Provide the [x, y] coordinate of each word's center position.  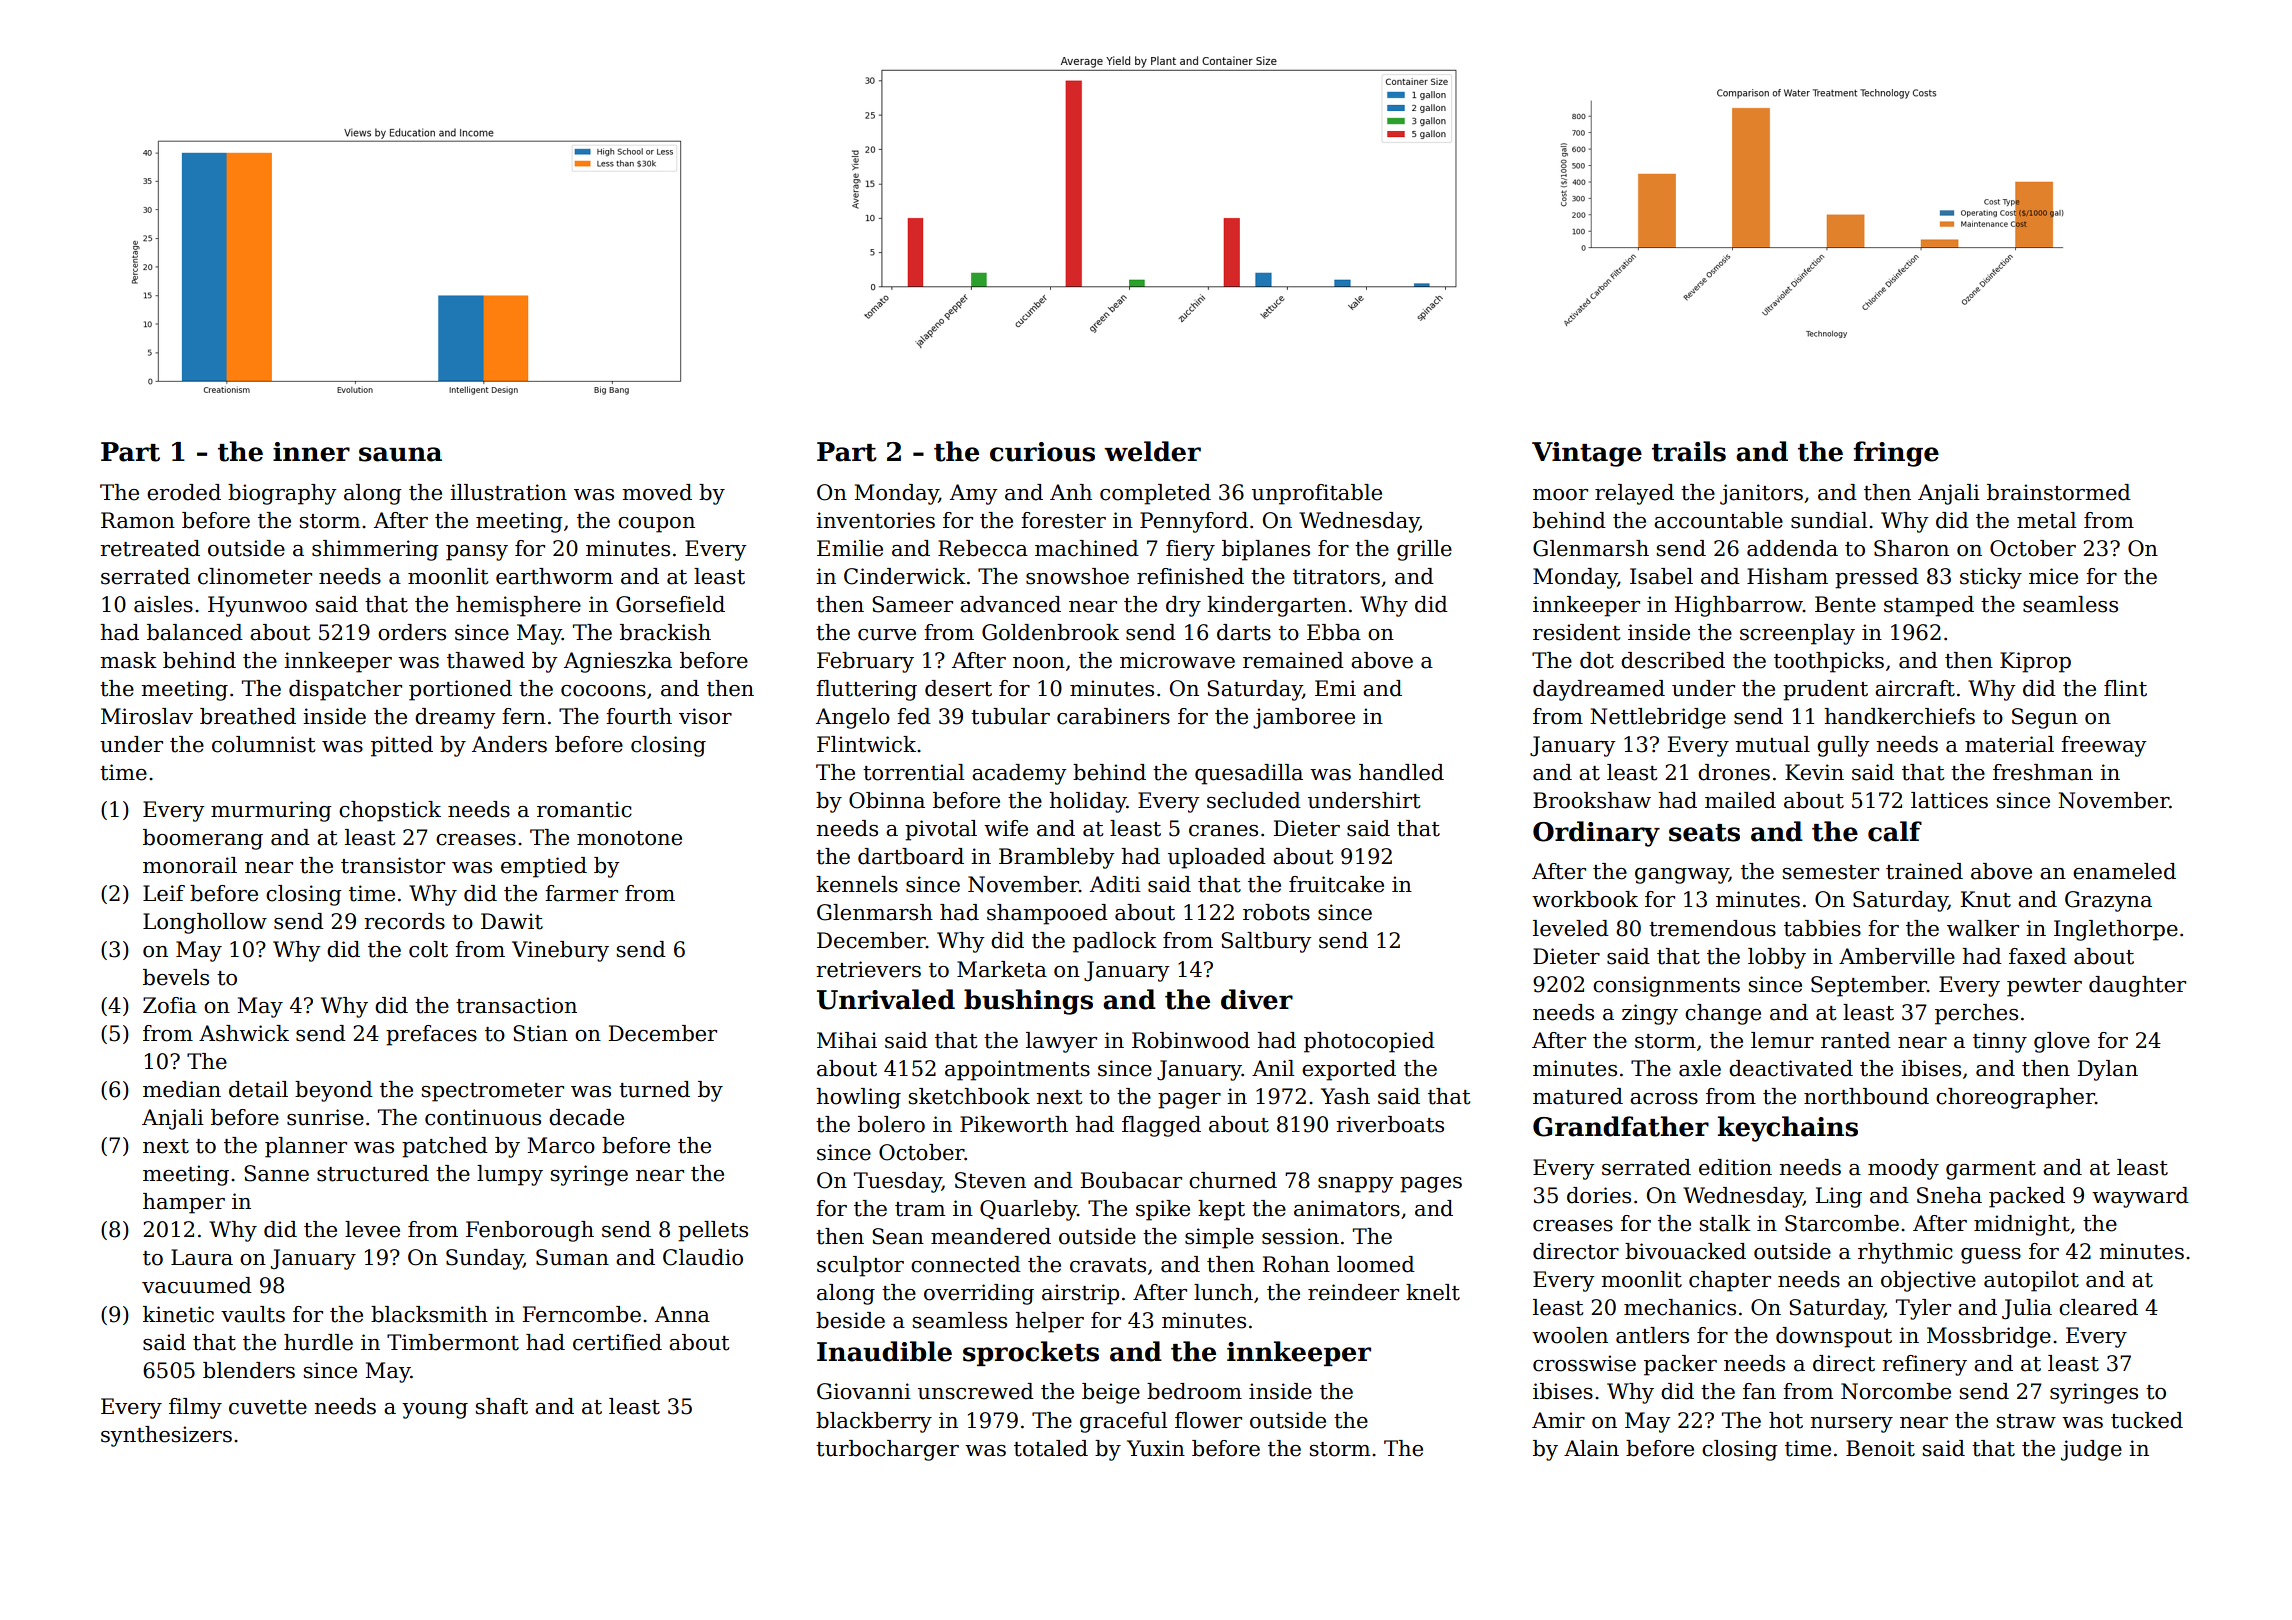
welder [1152, 451]
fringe [1896, 454]
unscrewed [976, 1391]
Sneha [1949, 1195]
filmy [195, 1408]
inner [311, 452]
